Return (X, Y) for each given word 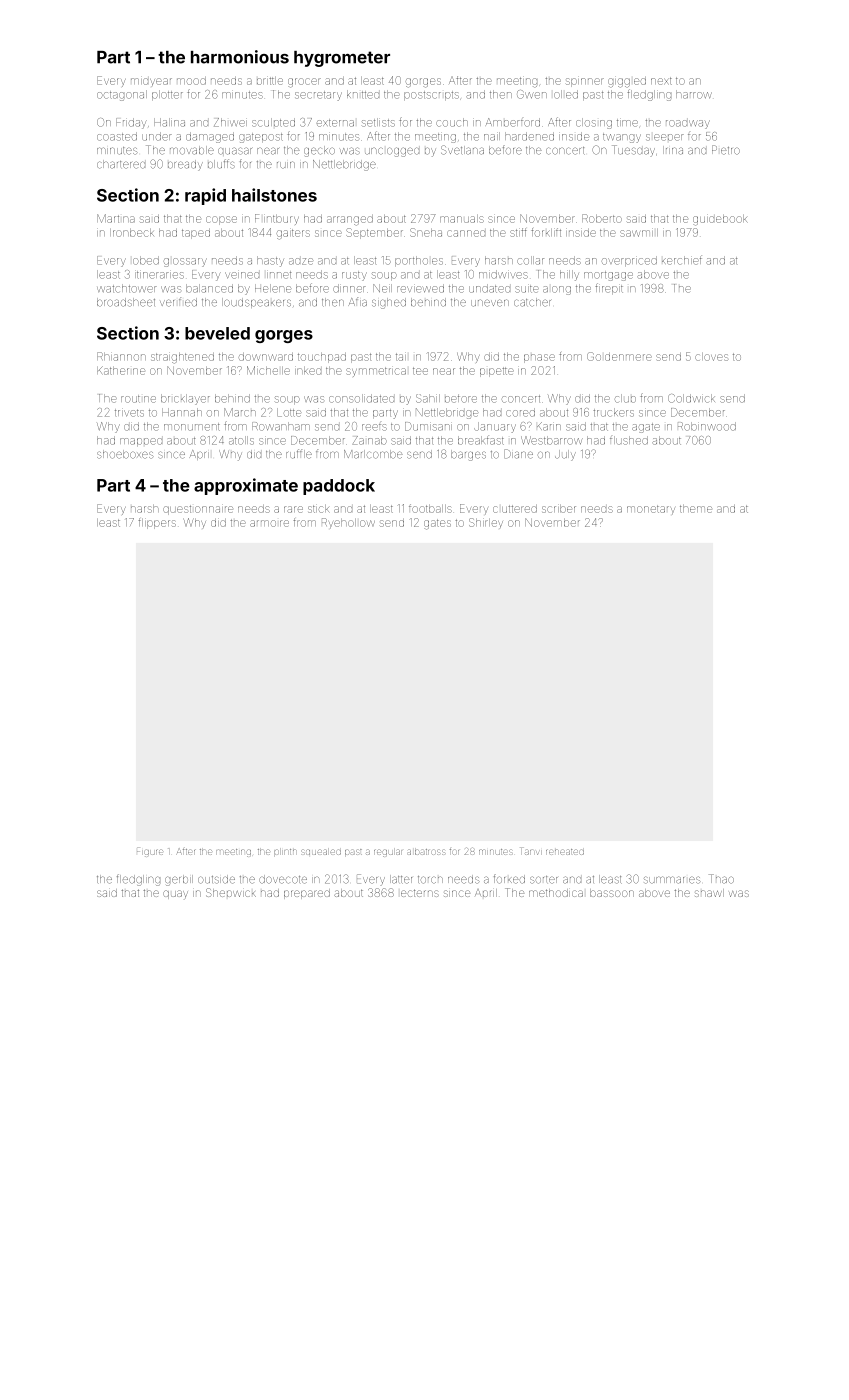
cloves (711, 357)
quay (175, 894)
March (240, 412)
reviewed (420, 288)
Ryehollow (348, 523)
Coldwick (691, 398)
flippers (157, 523)
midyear (151, 82)
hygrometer (342, 59)
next (661, 81)
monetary (651, 509)
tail (401, 357)
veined (242, 275)
